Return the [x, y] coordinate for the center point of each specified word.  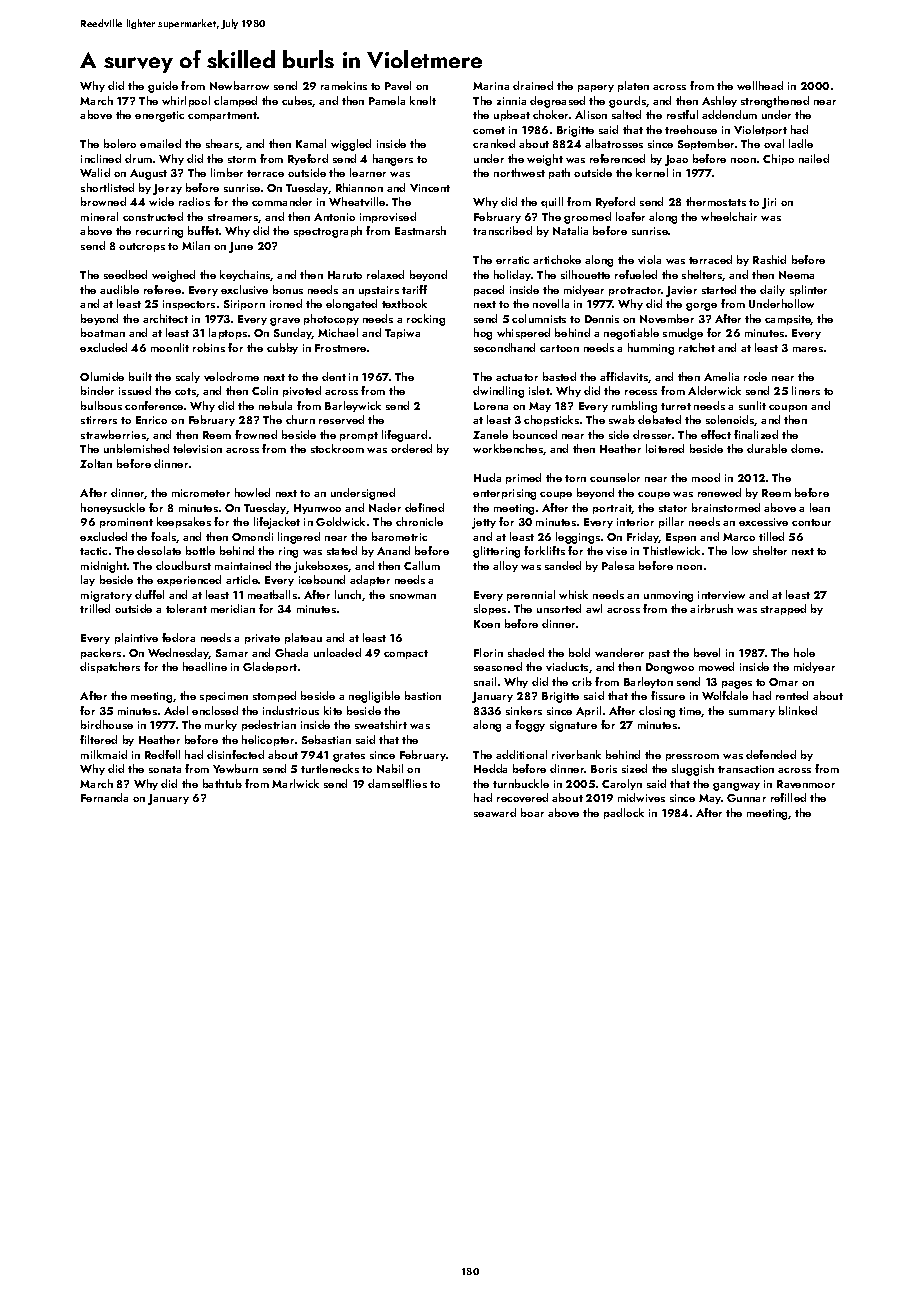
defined [424, 507]
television [197, 448]
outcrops [142, 247]
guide [163, 87]
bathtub [222, 783]
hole [804, 652]
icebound [322, 579]
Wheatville [357, 201]
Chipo [778, 159]
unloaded [337, 652]
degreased [557, 102]
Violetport [760, 130]
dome [805, 448]
